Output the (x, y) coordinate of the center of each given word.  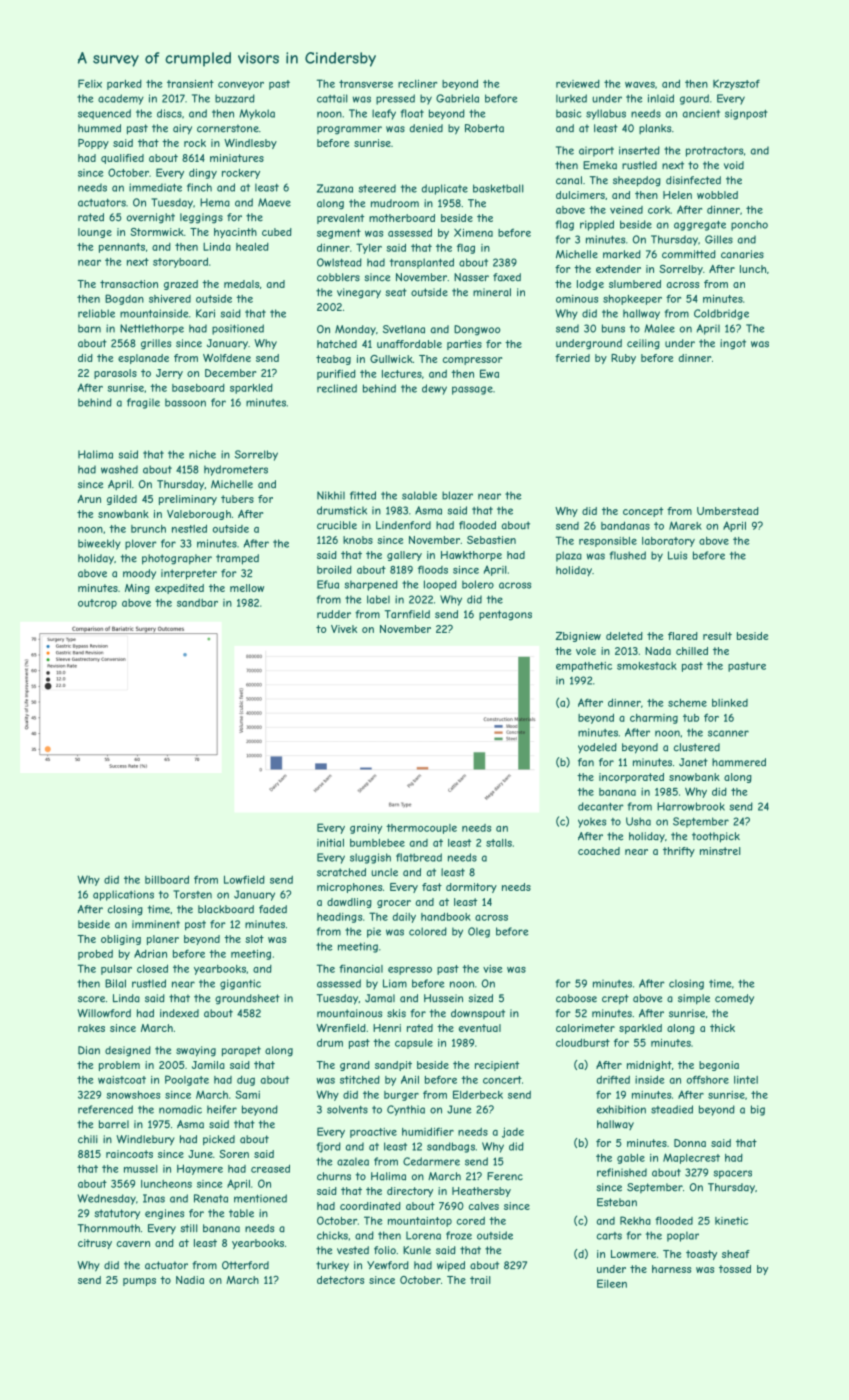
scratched (341, 872)
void (734, 165)
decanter (601, 806)
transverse (366, 84)
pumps (139, 1282)
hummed (99, 128)
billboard (167, 879)
